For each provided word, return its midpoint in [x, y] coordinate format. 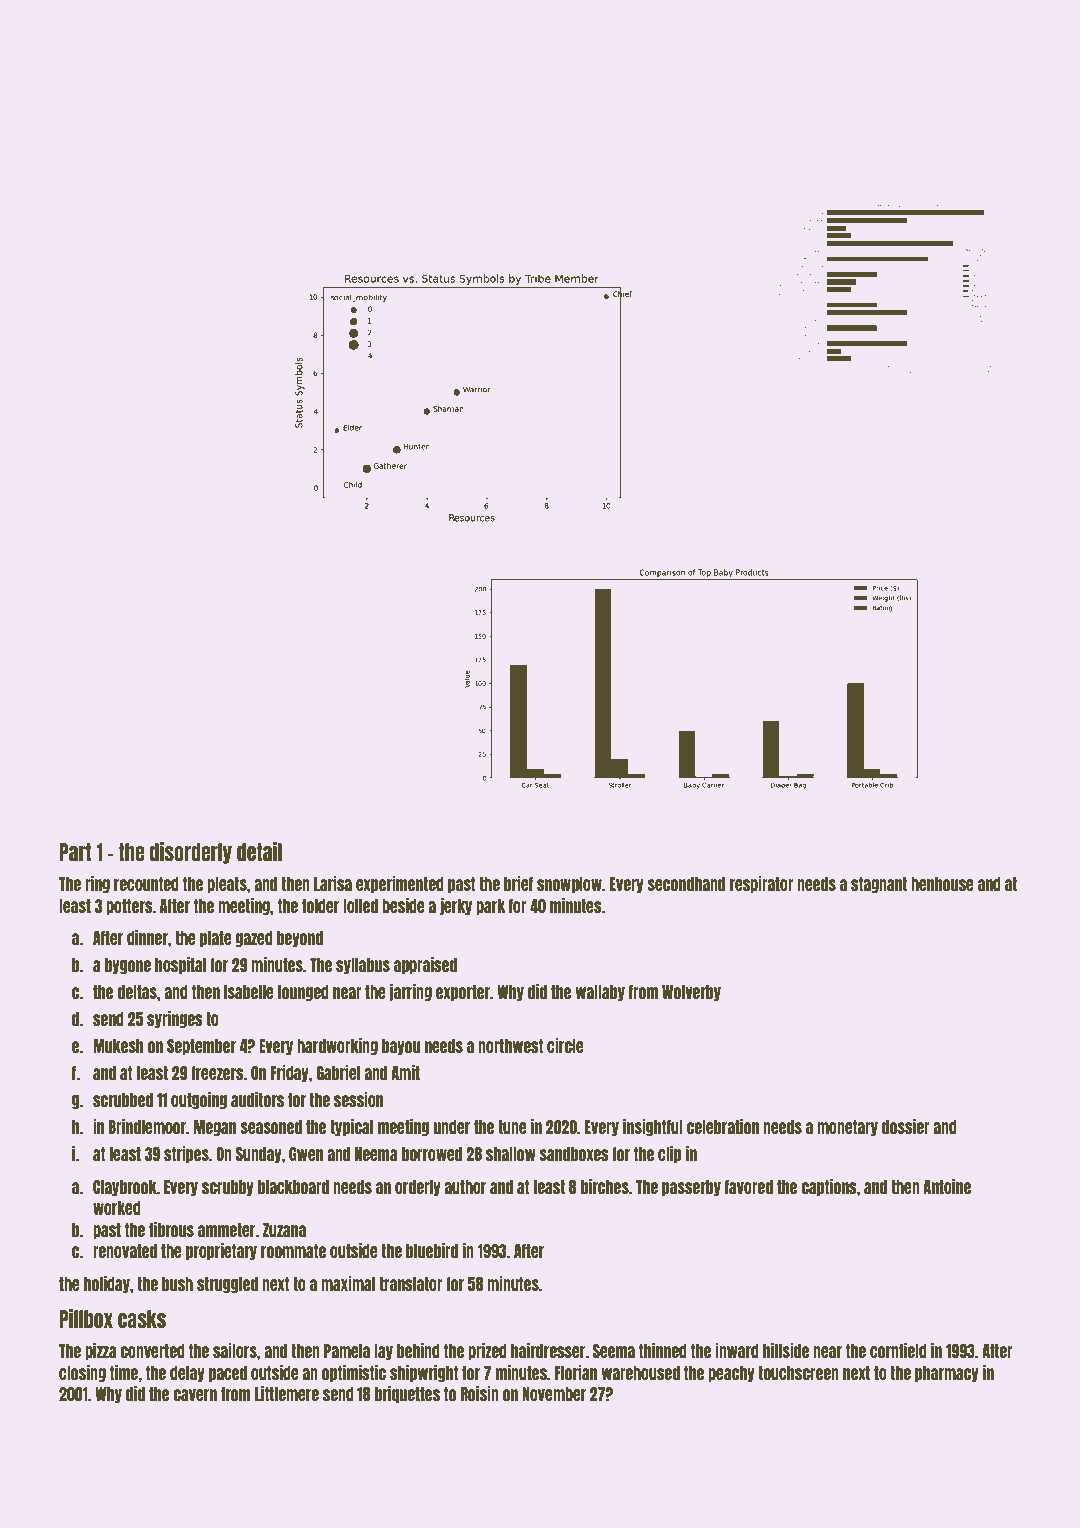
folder [320, 906]
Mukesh [118, 1046]
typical [351, 1127]
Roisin [480, 1393]
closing [82, 1373]
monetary [847, 1128]
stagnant [879, 885]
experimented [400, 884]
